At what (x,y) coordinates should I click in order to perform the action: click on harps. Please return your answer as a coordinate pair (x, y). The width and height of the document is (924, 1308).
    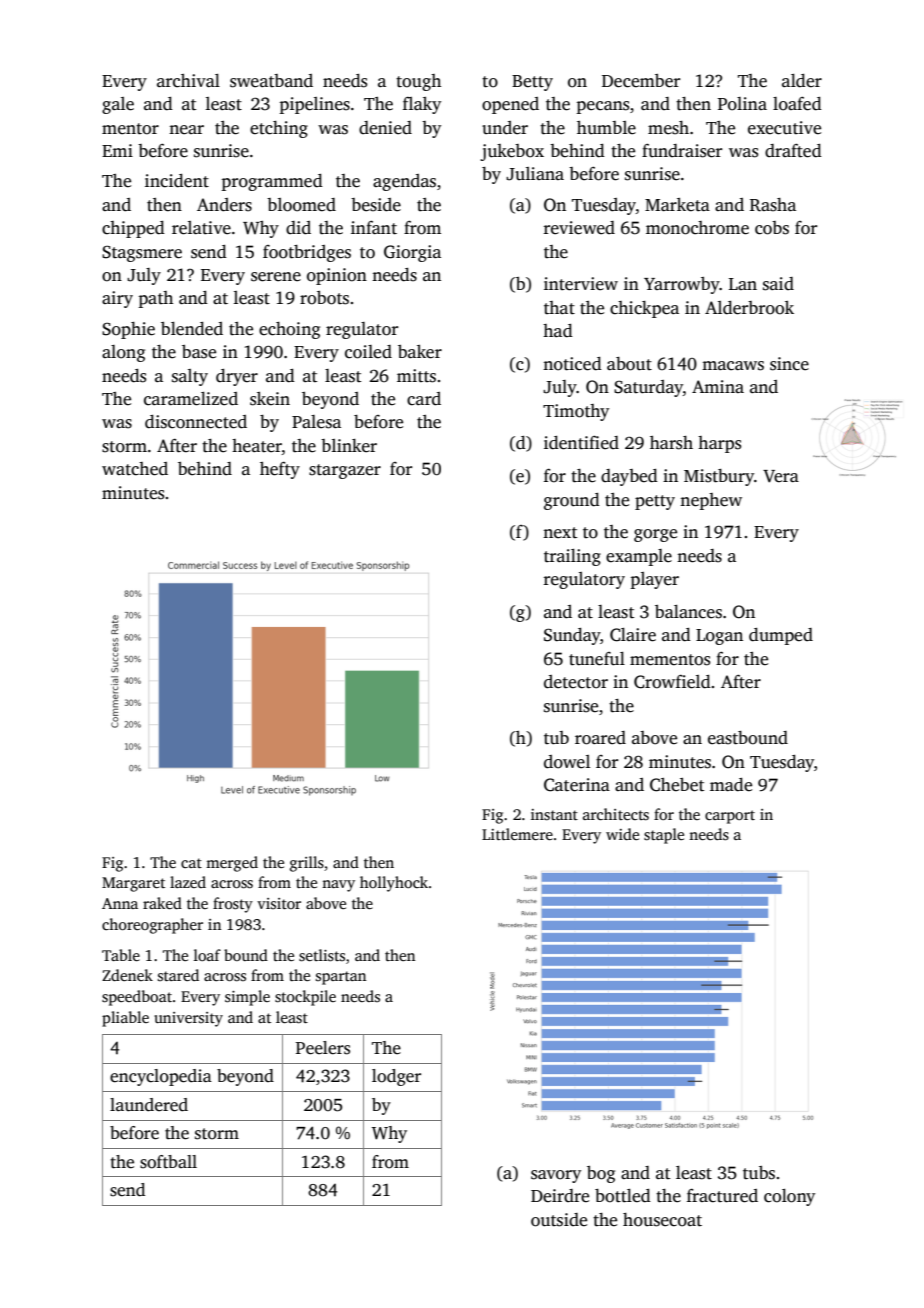
    Looking at the image, I should click on (719, 444).
